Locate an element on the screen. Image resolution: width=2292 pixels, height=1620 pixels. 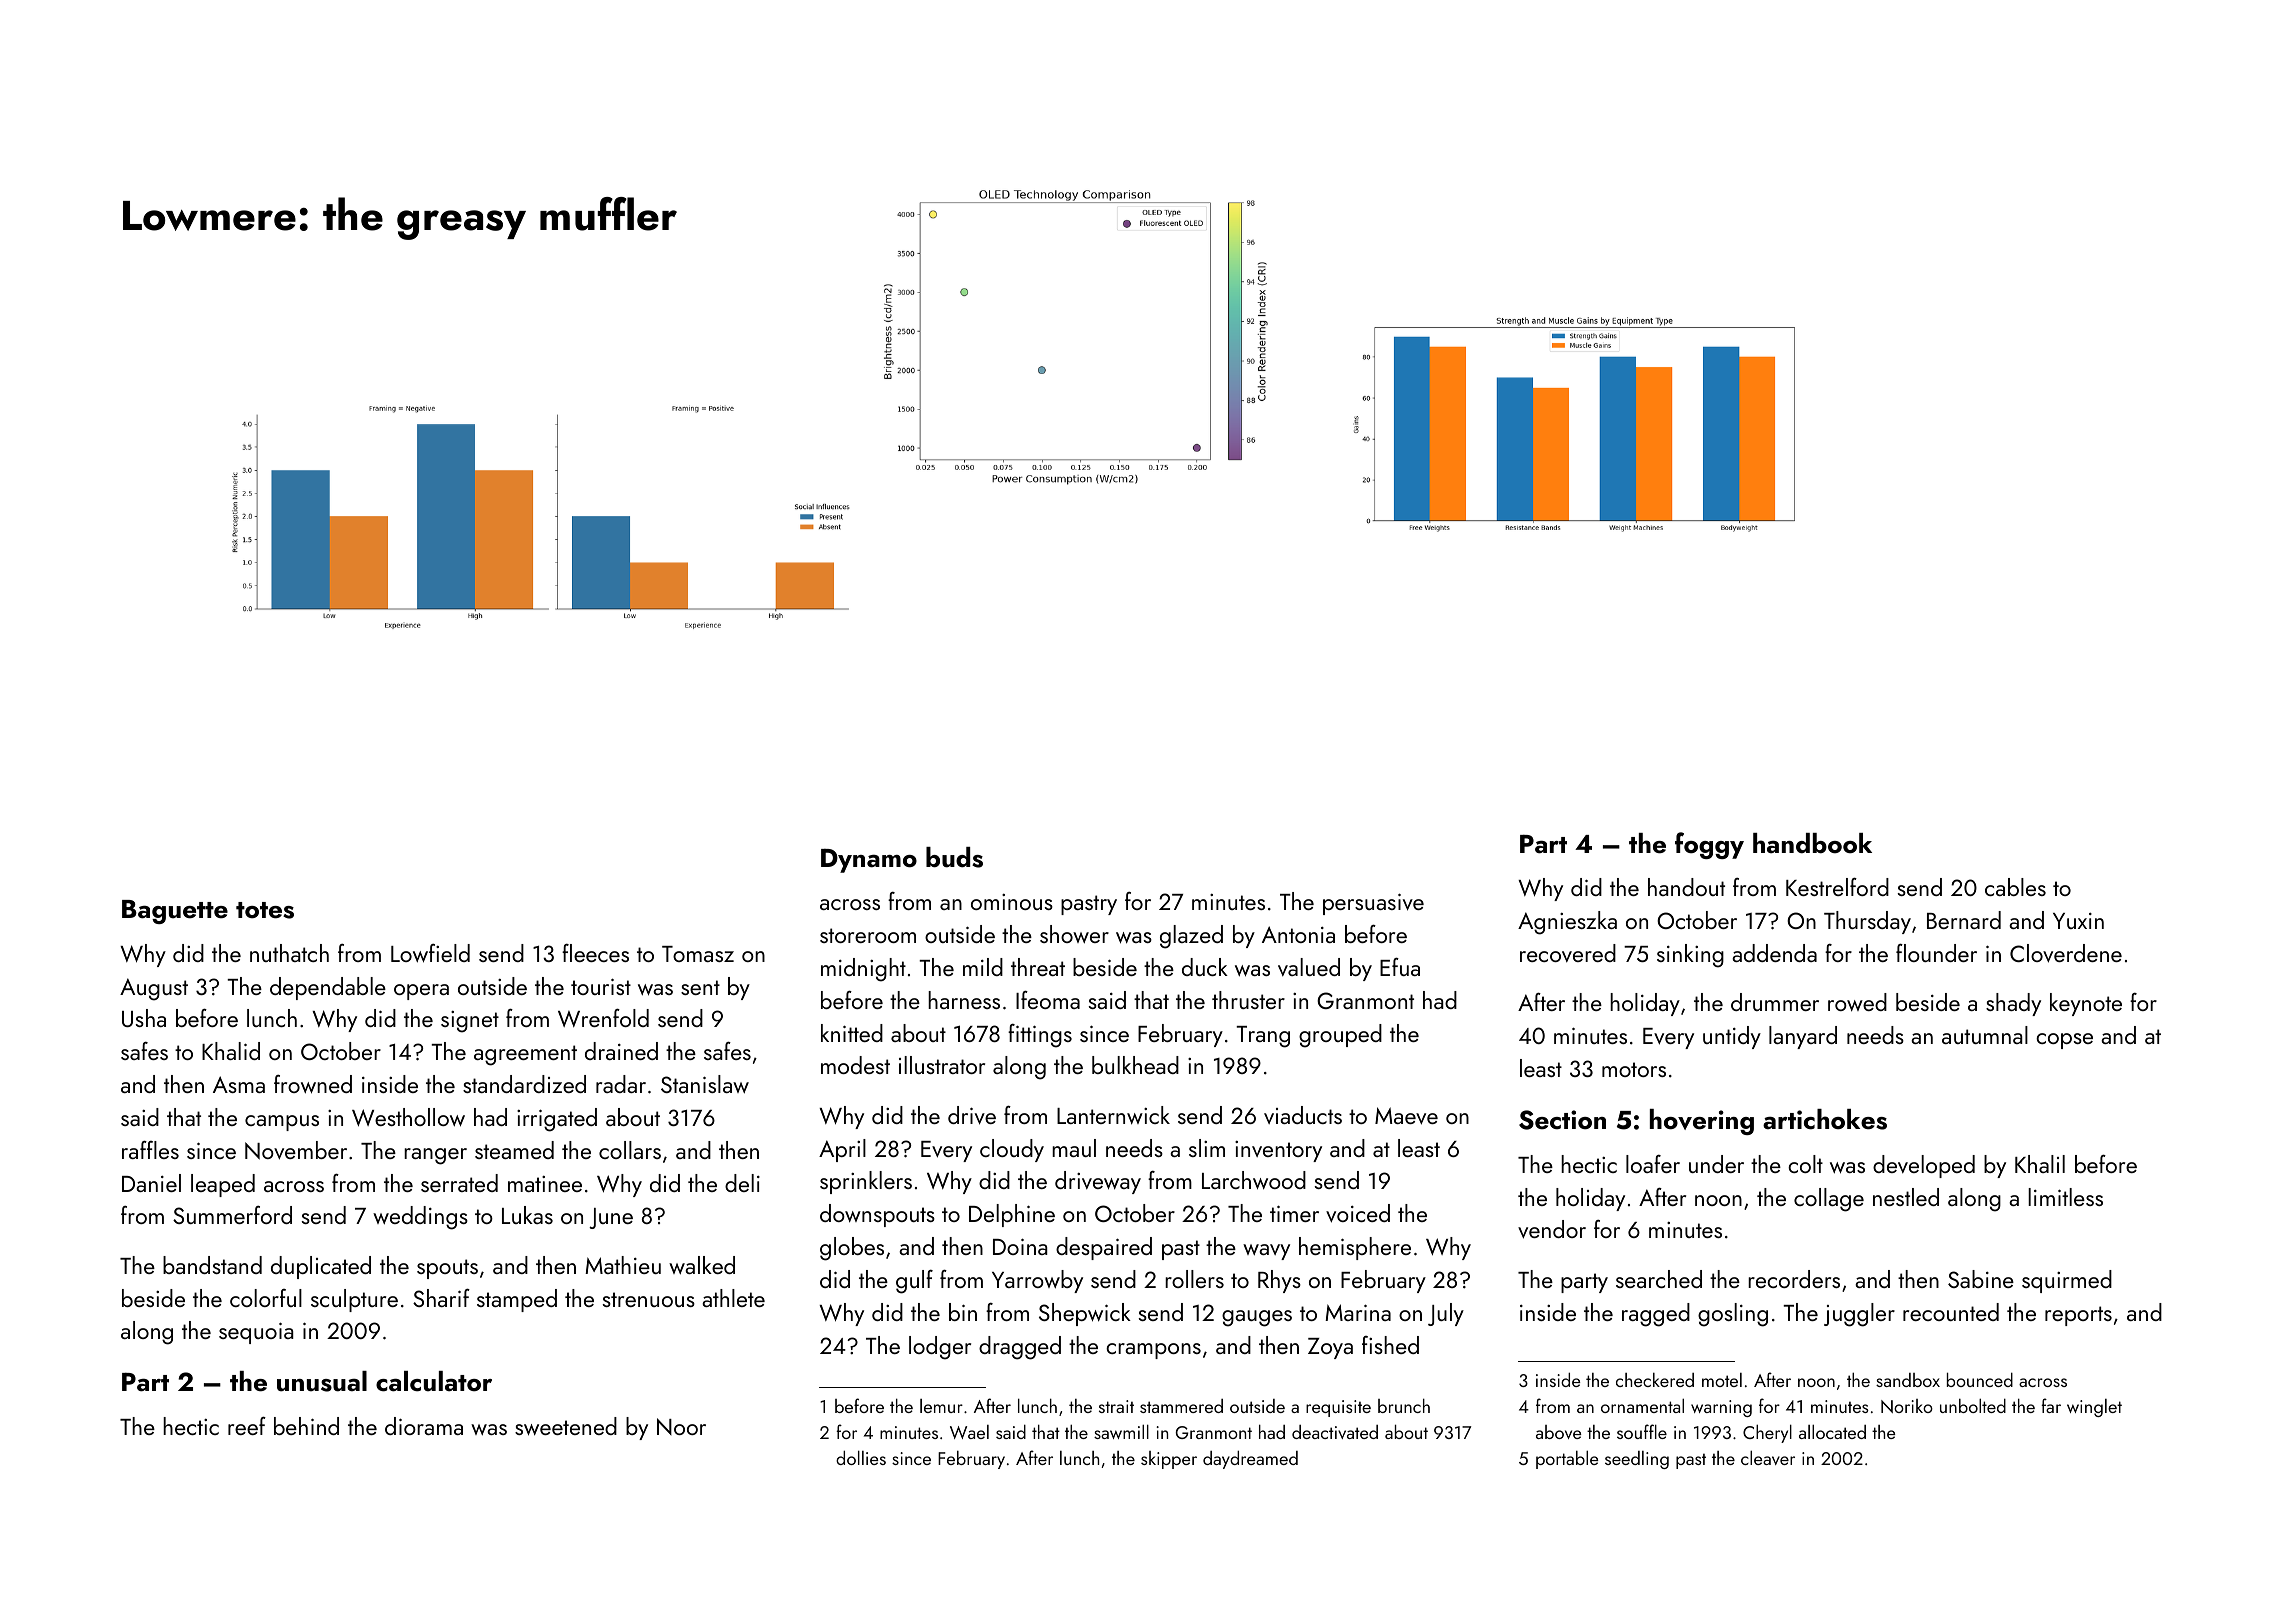
far is located at coordinates (2051, 1405).
